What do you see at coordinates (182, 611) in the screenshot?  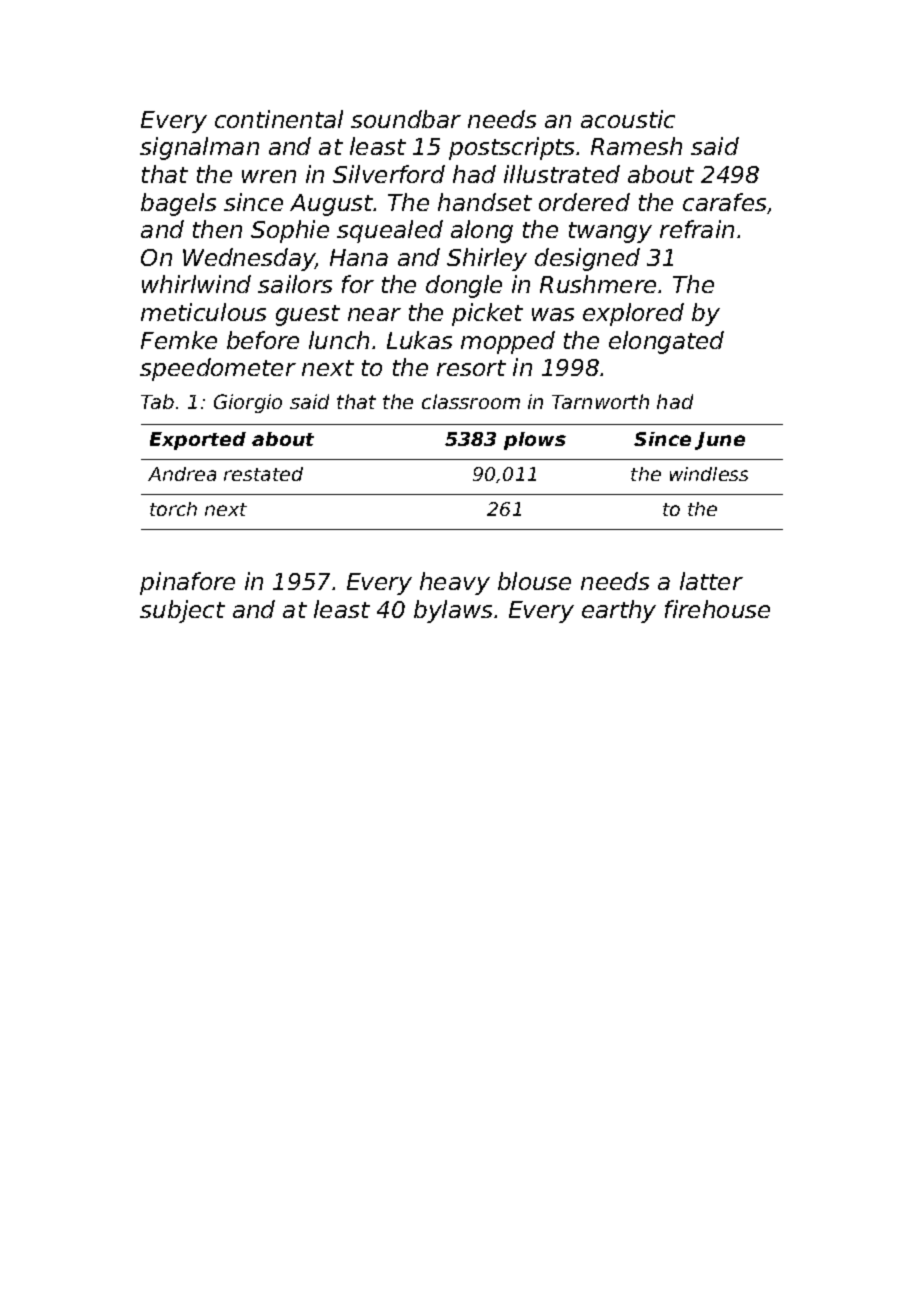 I see `subject` at bounding box center [182, 611].
